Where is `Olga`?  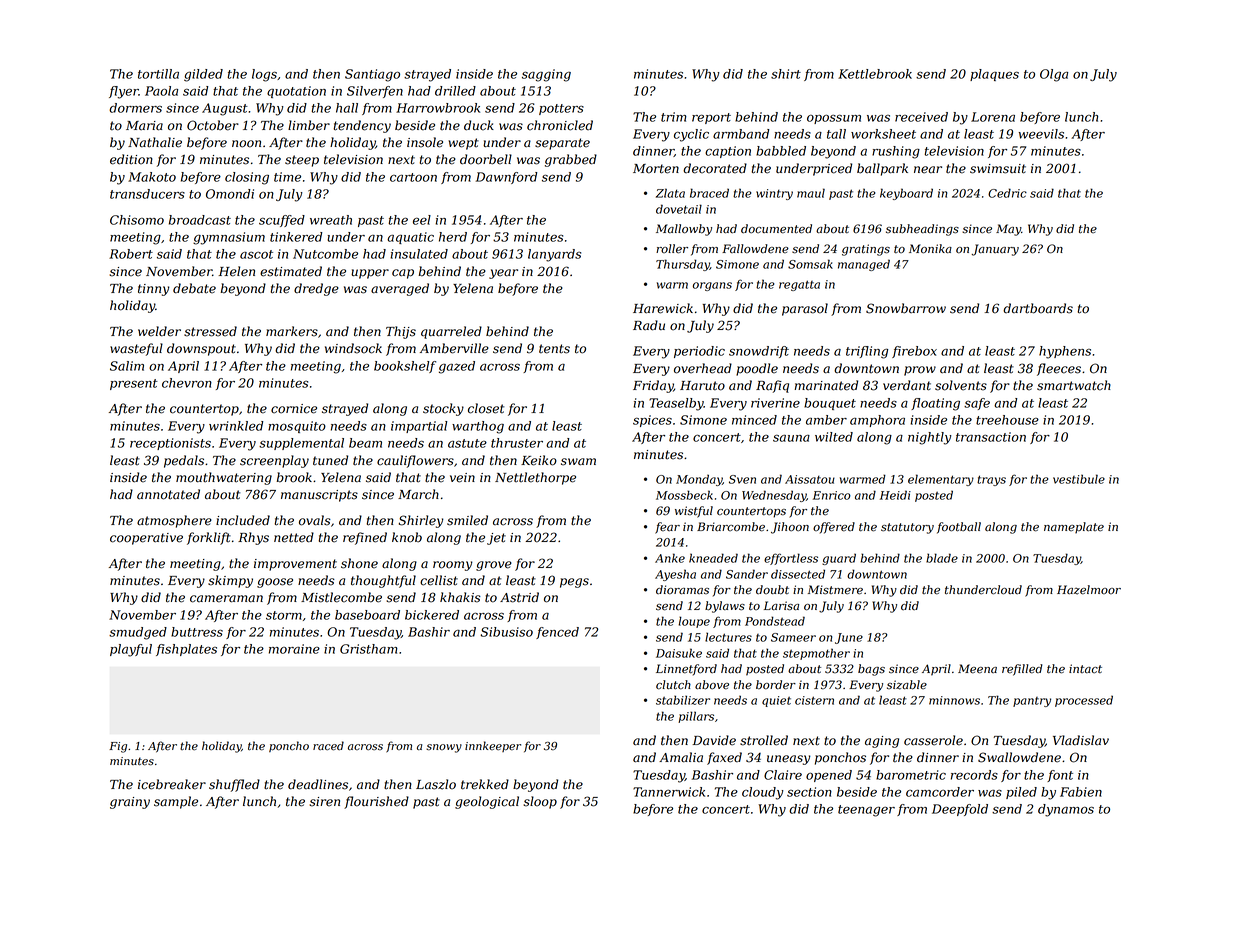
Olga is located at coordinates (1054, 75).
